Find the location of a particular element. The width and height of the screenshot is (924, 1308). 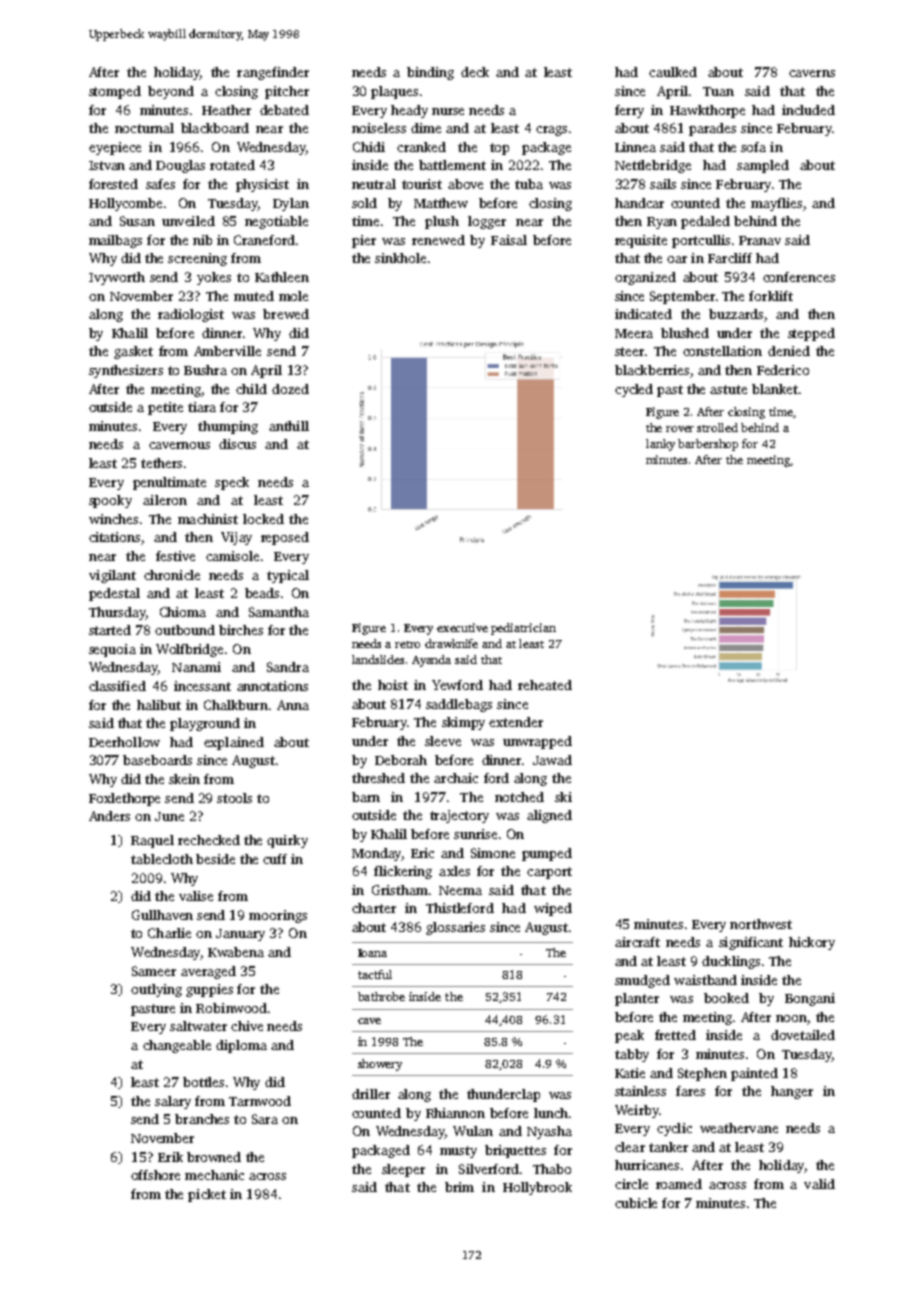

Ayanda is located at coordinates (431, 661).
